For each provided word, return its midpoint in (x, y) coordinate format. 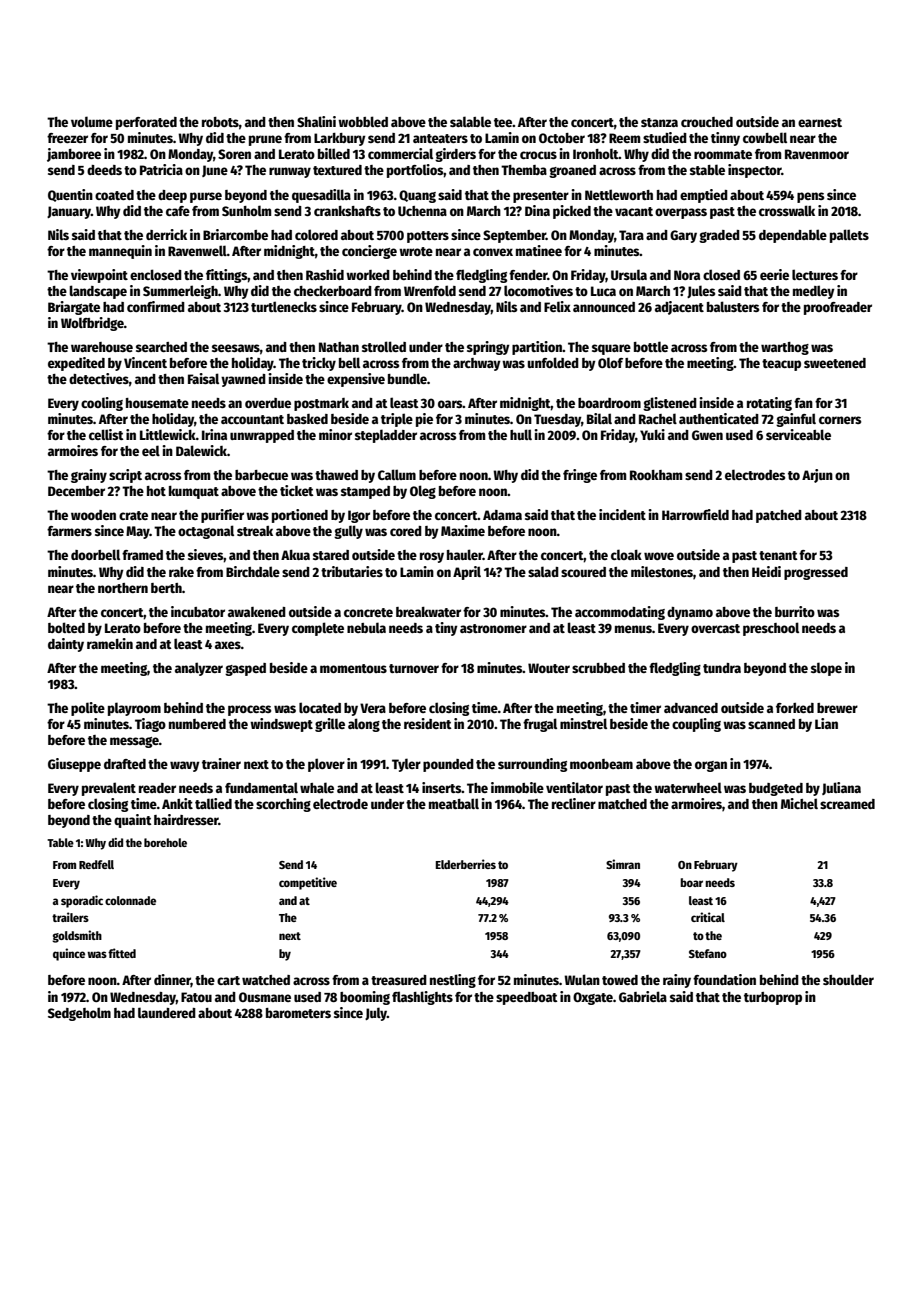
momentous (353, 668)
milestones (662, 571)
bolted (66, 627)
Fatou (196, 997)
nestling (453, 981)
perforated (146, 123)
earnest (820, 122)
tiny (446, 629)
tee (503, 122)
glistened (670, 404)
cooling (102, 404)
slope (826, 669)
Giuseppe (74, 765)
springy (488, 348)
